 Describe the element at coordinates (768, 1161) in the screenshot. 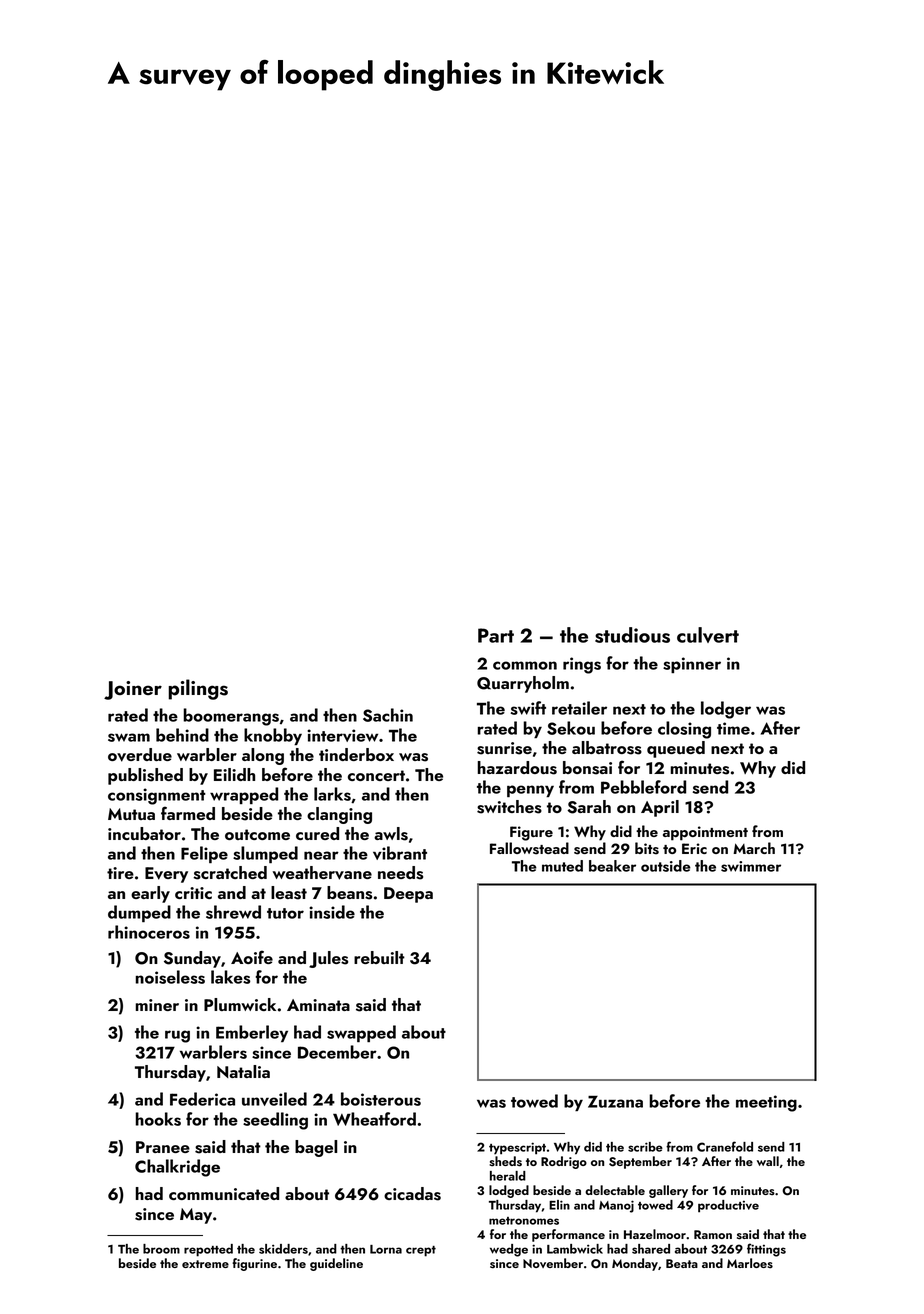

I see `wall` at that location.
